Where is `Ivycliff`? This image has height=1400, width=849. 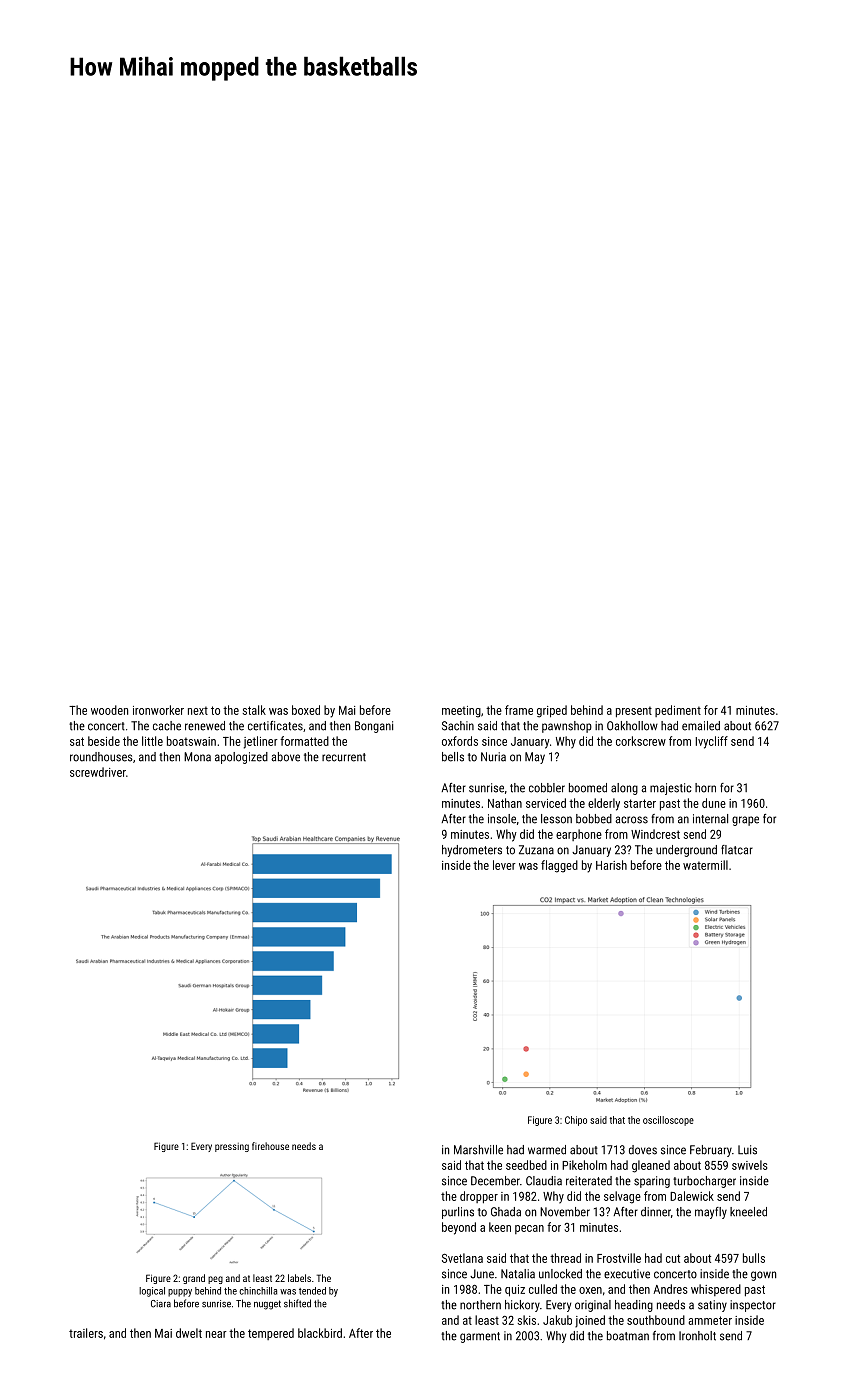
Ivycliff is located at coordinates (711, 742).
